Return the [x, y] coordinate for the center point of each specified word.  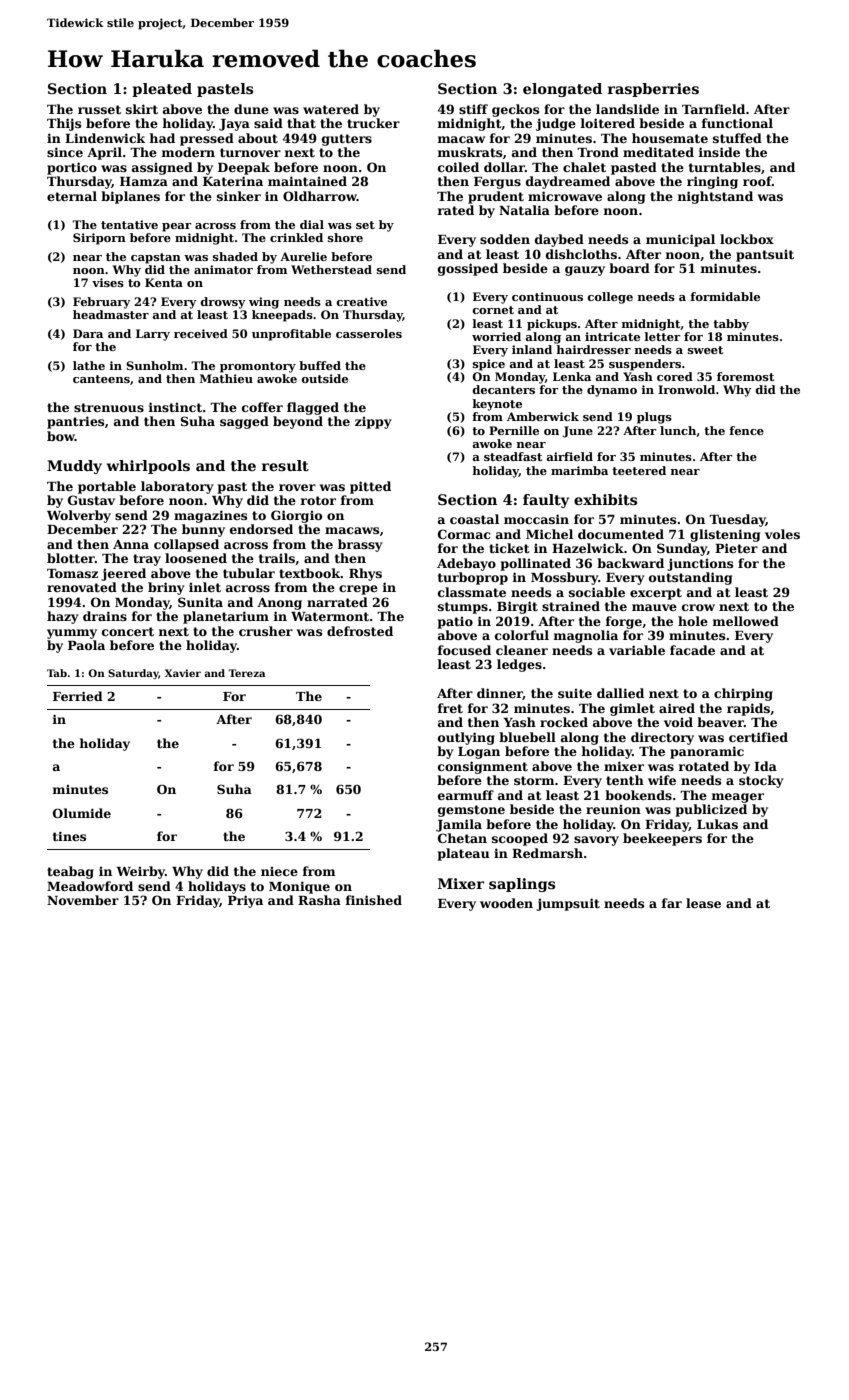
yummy [72, 634]
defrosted [360, 631]
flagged [313, 408]
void [678, 722]
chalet [584, 167]
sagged [244, 422]
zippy [373, 423]
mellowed [746, 621]
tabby [731, 325]
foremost [745, 376]
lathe [89, 365]
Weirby [140, 872]
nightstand [715, 197]
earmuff [466, 795]
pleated [162, 90]
